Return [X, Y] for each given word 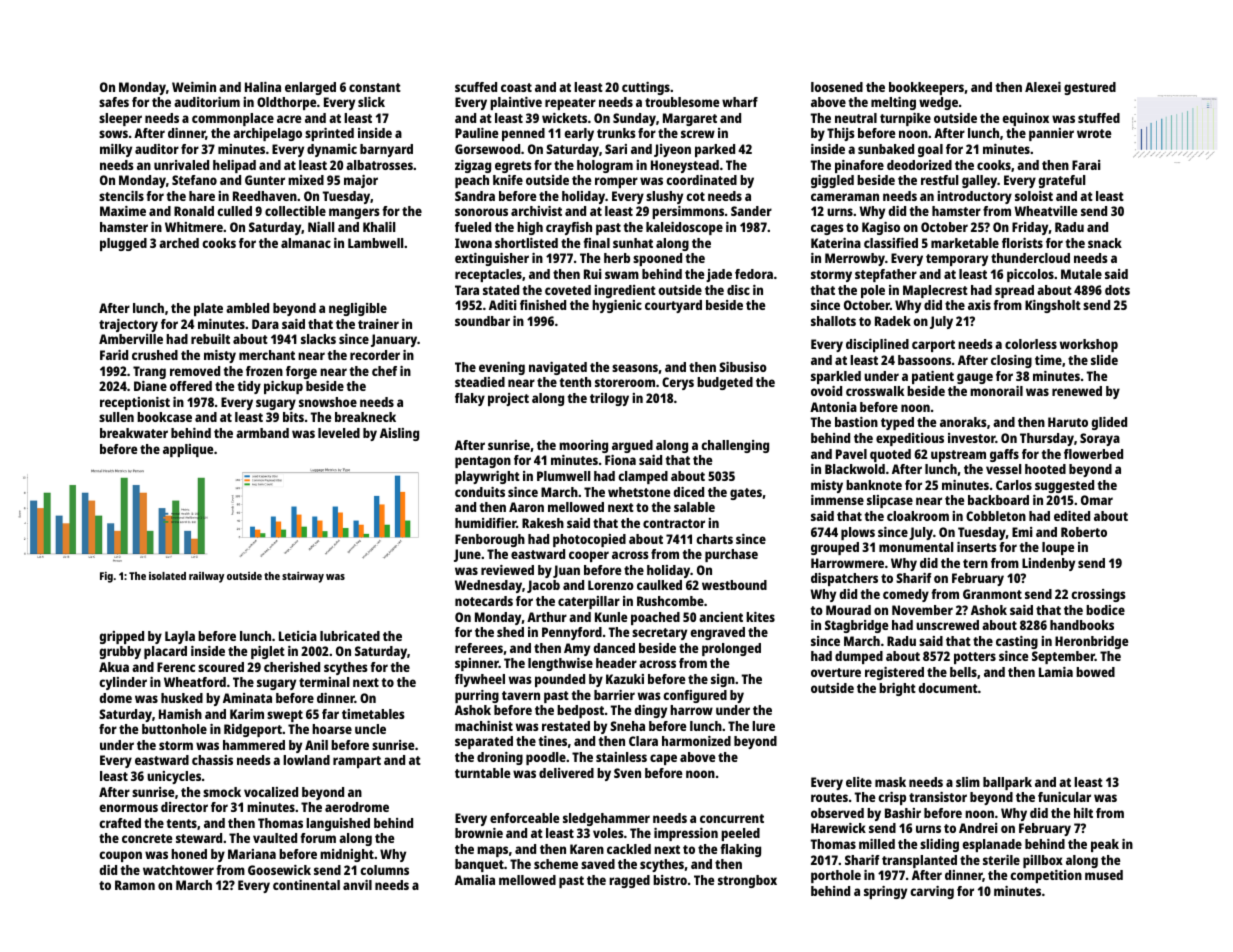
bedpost [580, 711]
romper [616, 182]
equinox [1026, 119]
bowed [1095, 672]
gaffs [1004, 455]
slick [371, 102]
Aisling [399, 434]
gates [746, 494]
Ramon [135, 885]
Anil [316, 745]
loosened [837, 87]
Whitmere [194, 227]
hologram [605, 166]
